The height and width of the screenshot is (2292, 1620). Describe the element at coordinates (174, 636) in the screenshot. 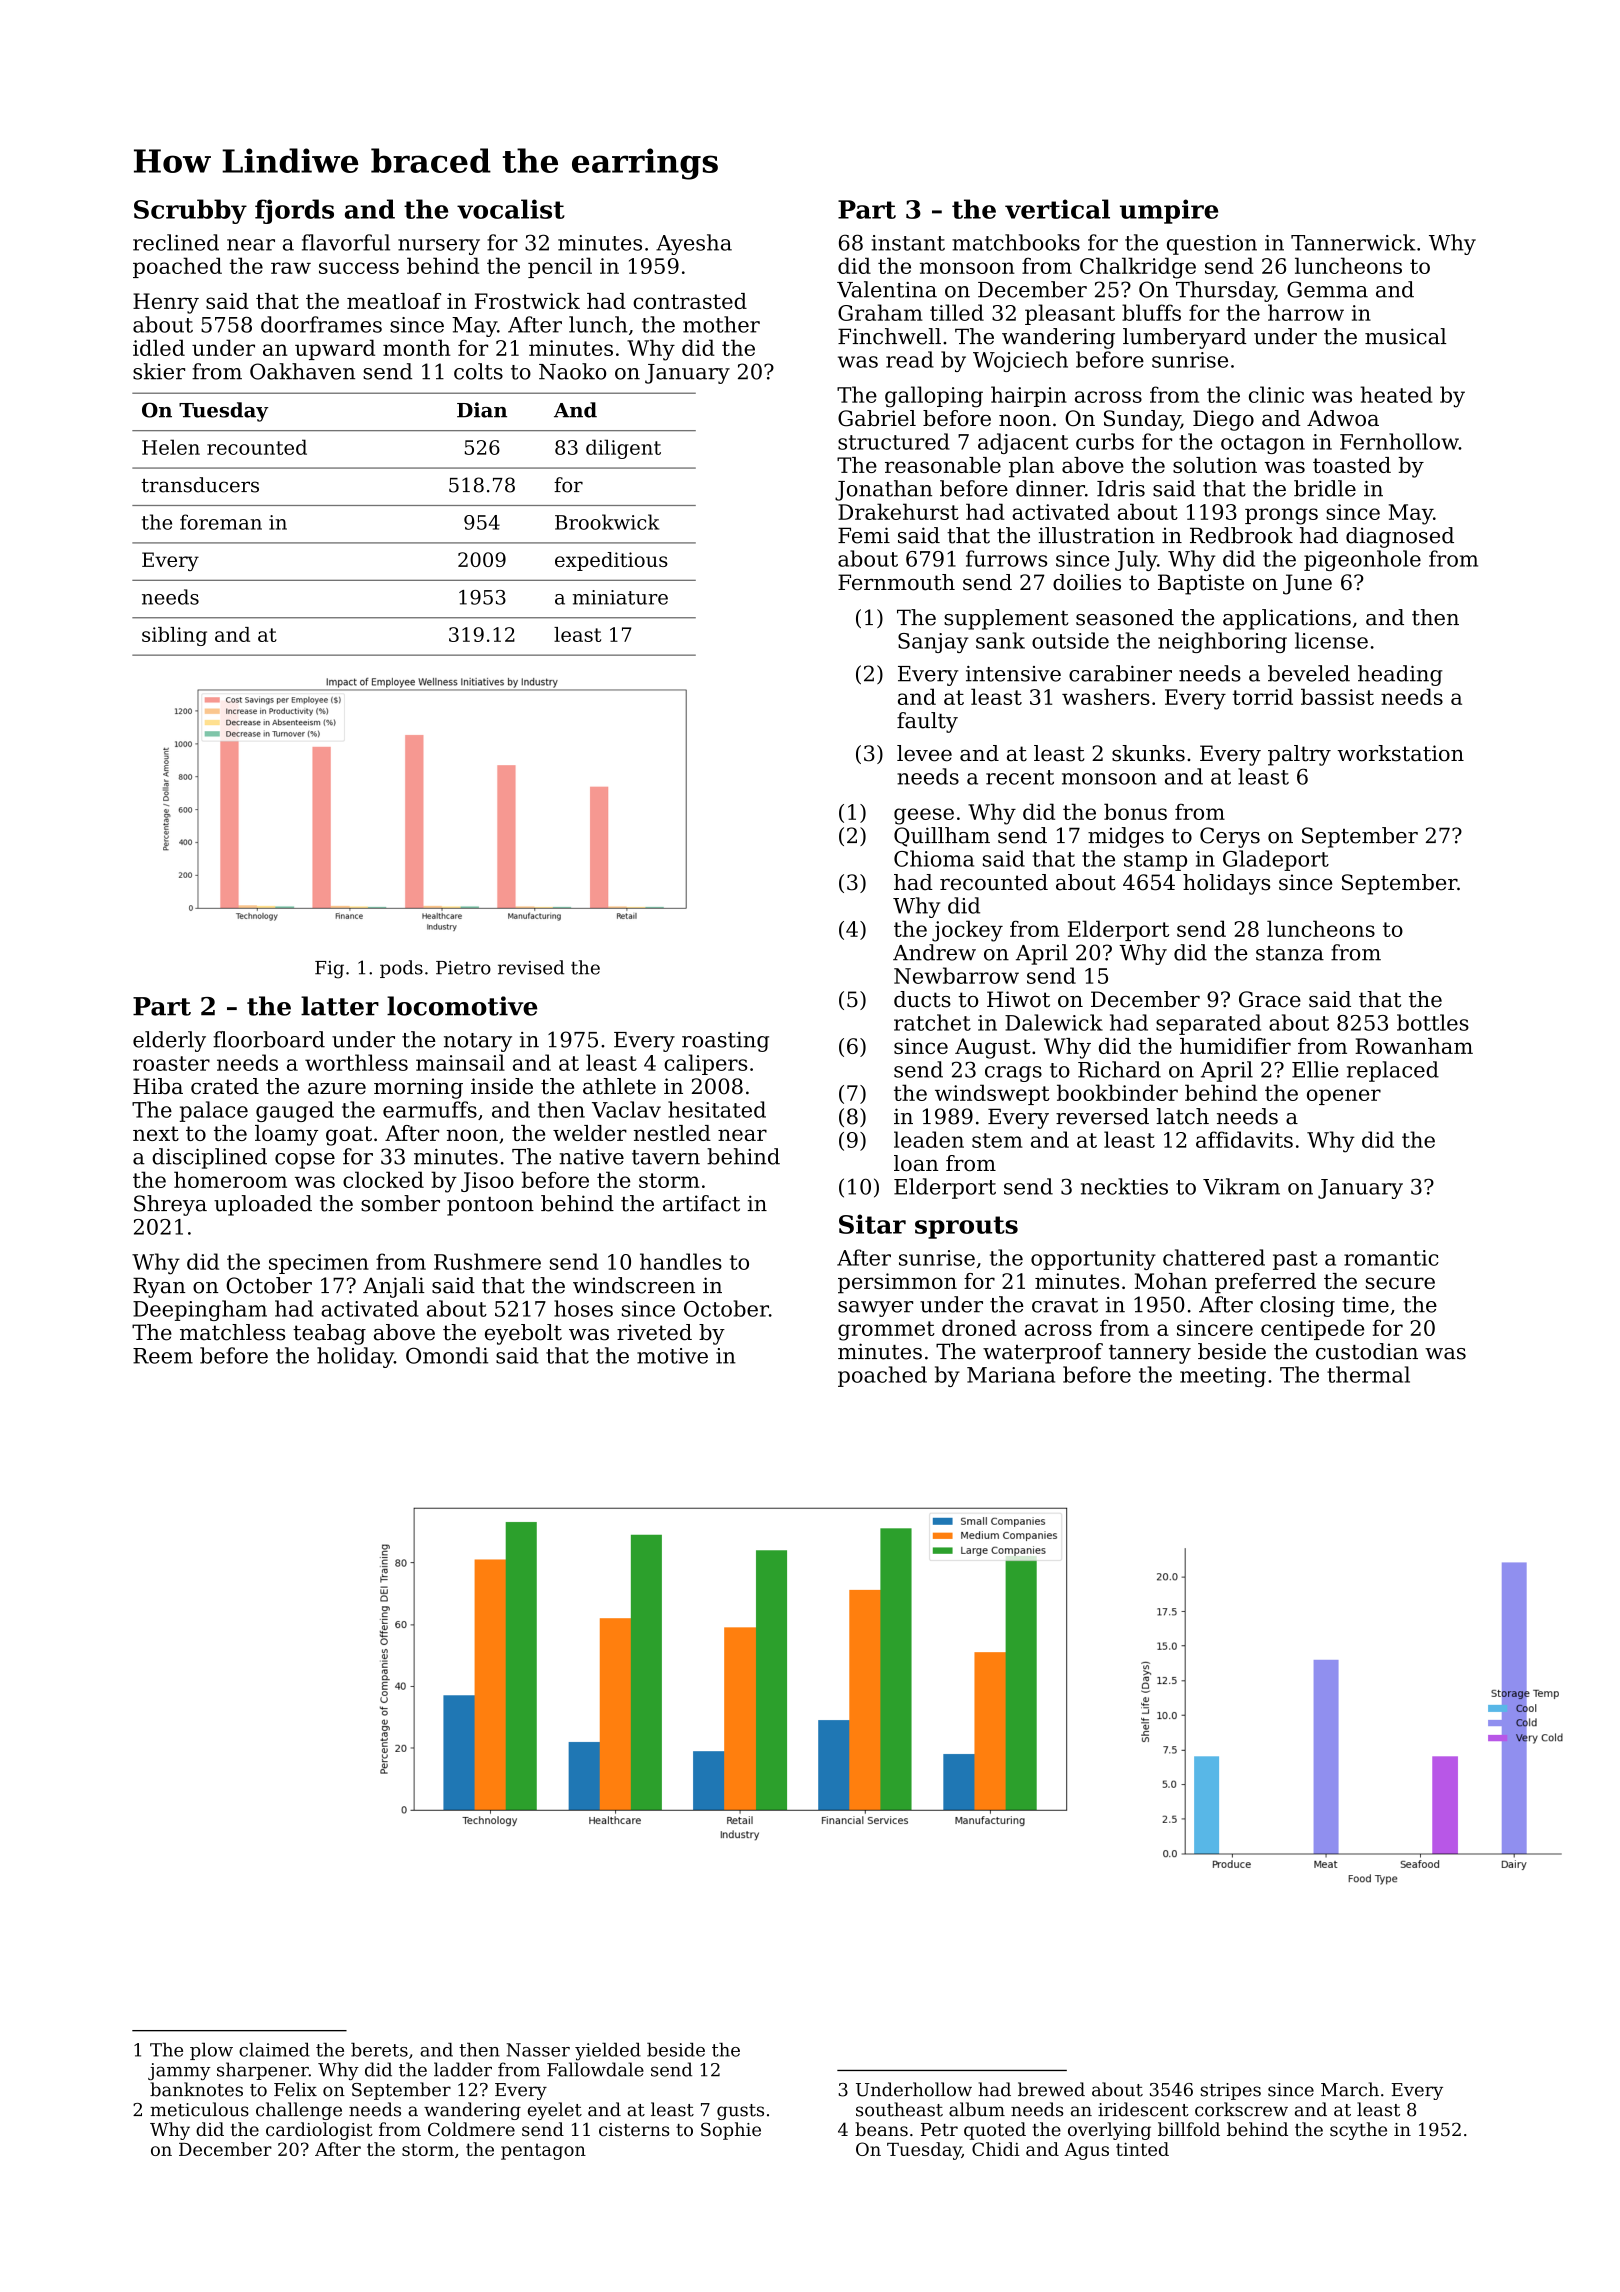

I see `sibling` at that location.
